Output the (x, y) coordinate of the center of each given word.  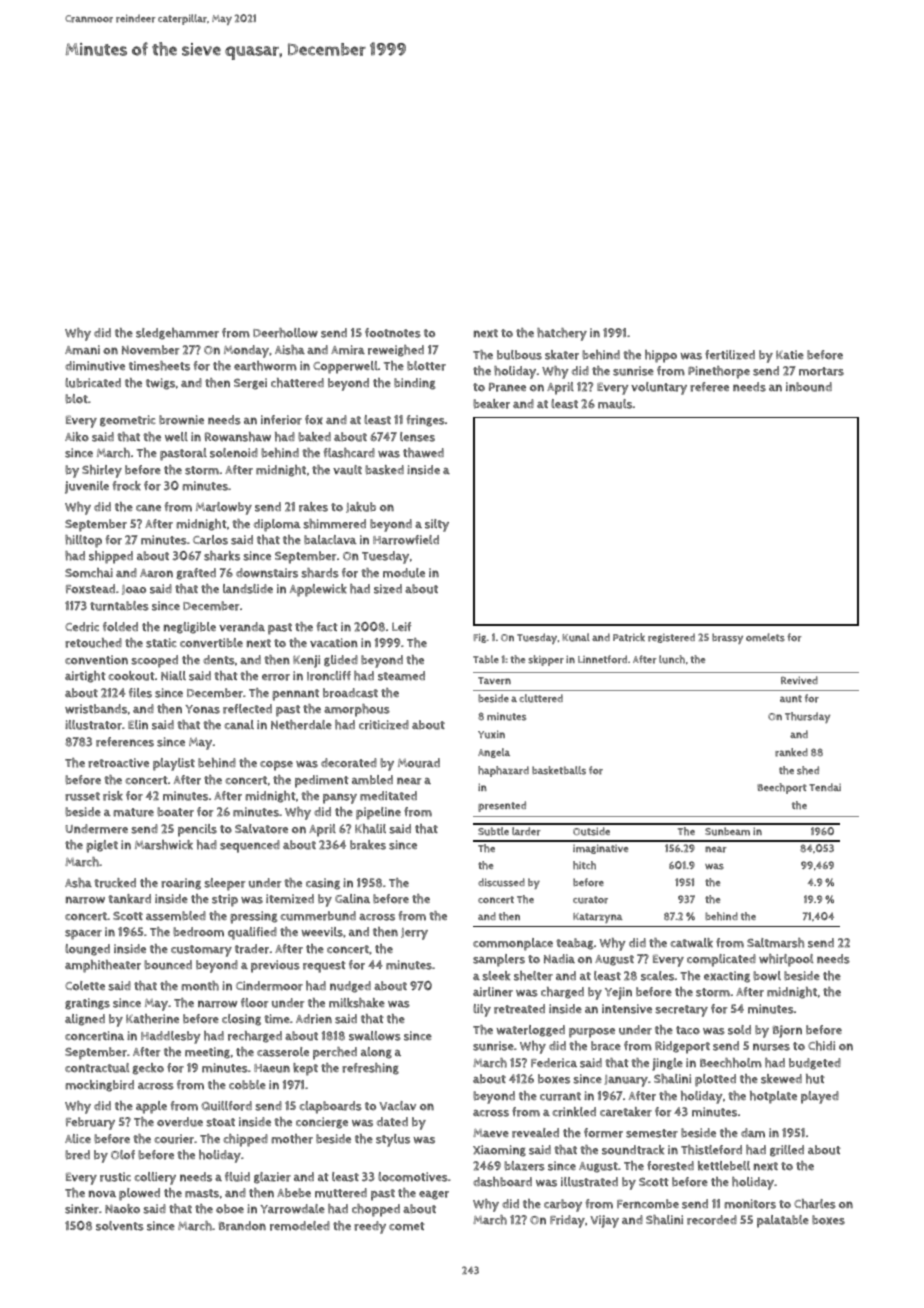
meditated (388, 796)
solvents (120, 1226)
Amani (82, 350)
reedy (370, 1227)
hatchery (562, 334)
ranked (791, 752)
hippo (661, 356)
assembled (176, 916)
